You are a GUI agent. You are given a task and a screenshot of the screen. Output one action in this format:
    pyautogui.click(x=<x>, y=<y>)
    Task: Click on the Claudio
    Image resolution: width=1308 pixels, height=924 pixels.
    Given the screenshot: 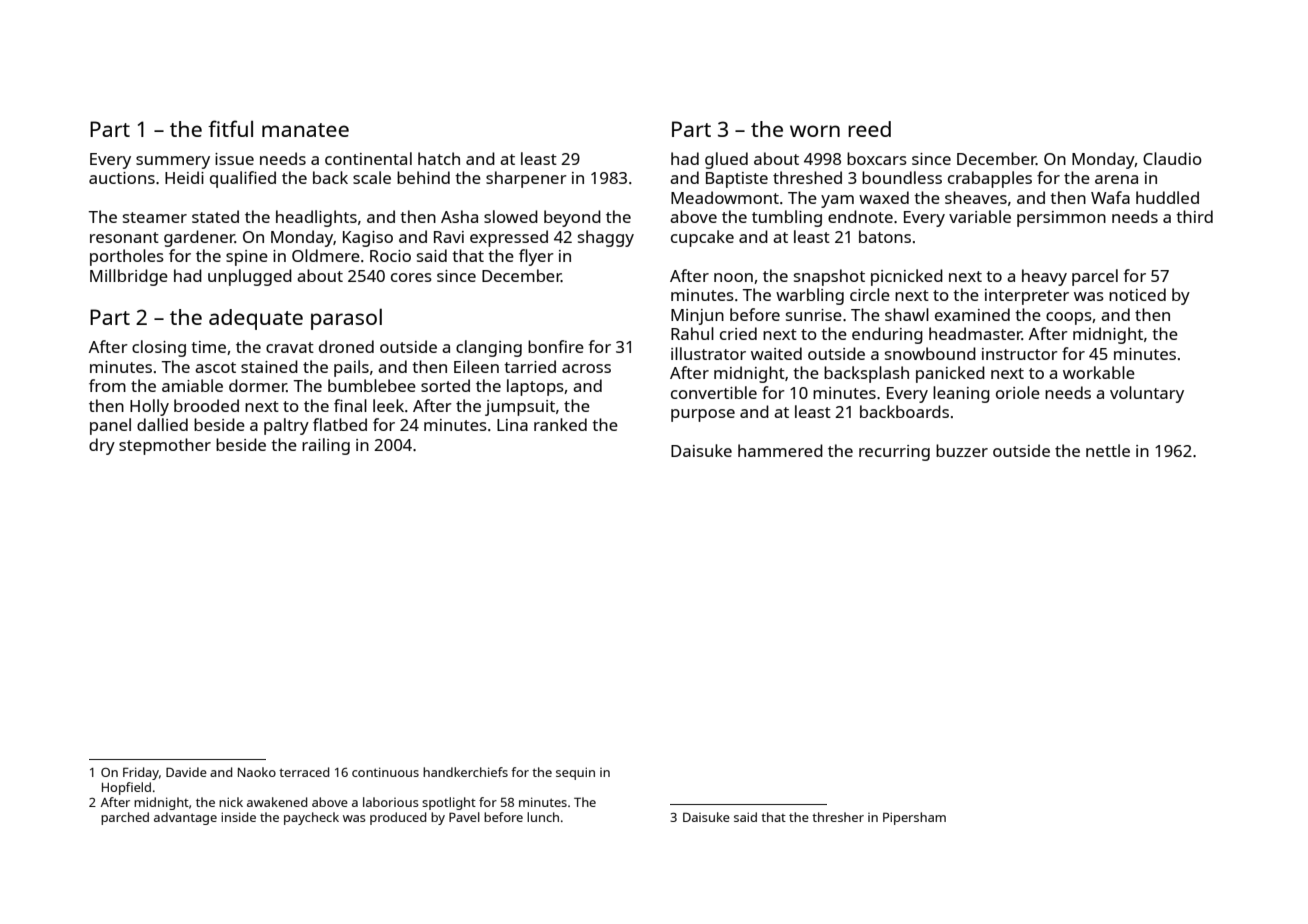 What is the action you would take?
    pyautogui.click(x=1172, y=158)
